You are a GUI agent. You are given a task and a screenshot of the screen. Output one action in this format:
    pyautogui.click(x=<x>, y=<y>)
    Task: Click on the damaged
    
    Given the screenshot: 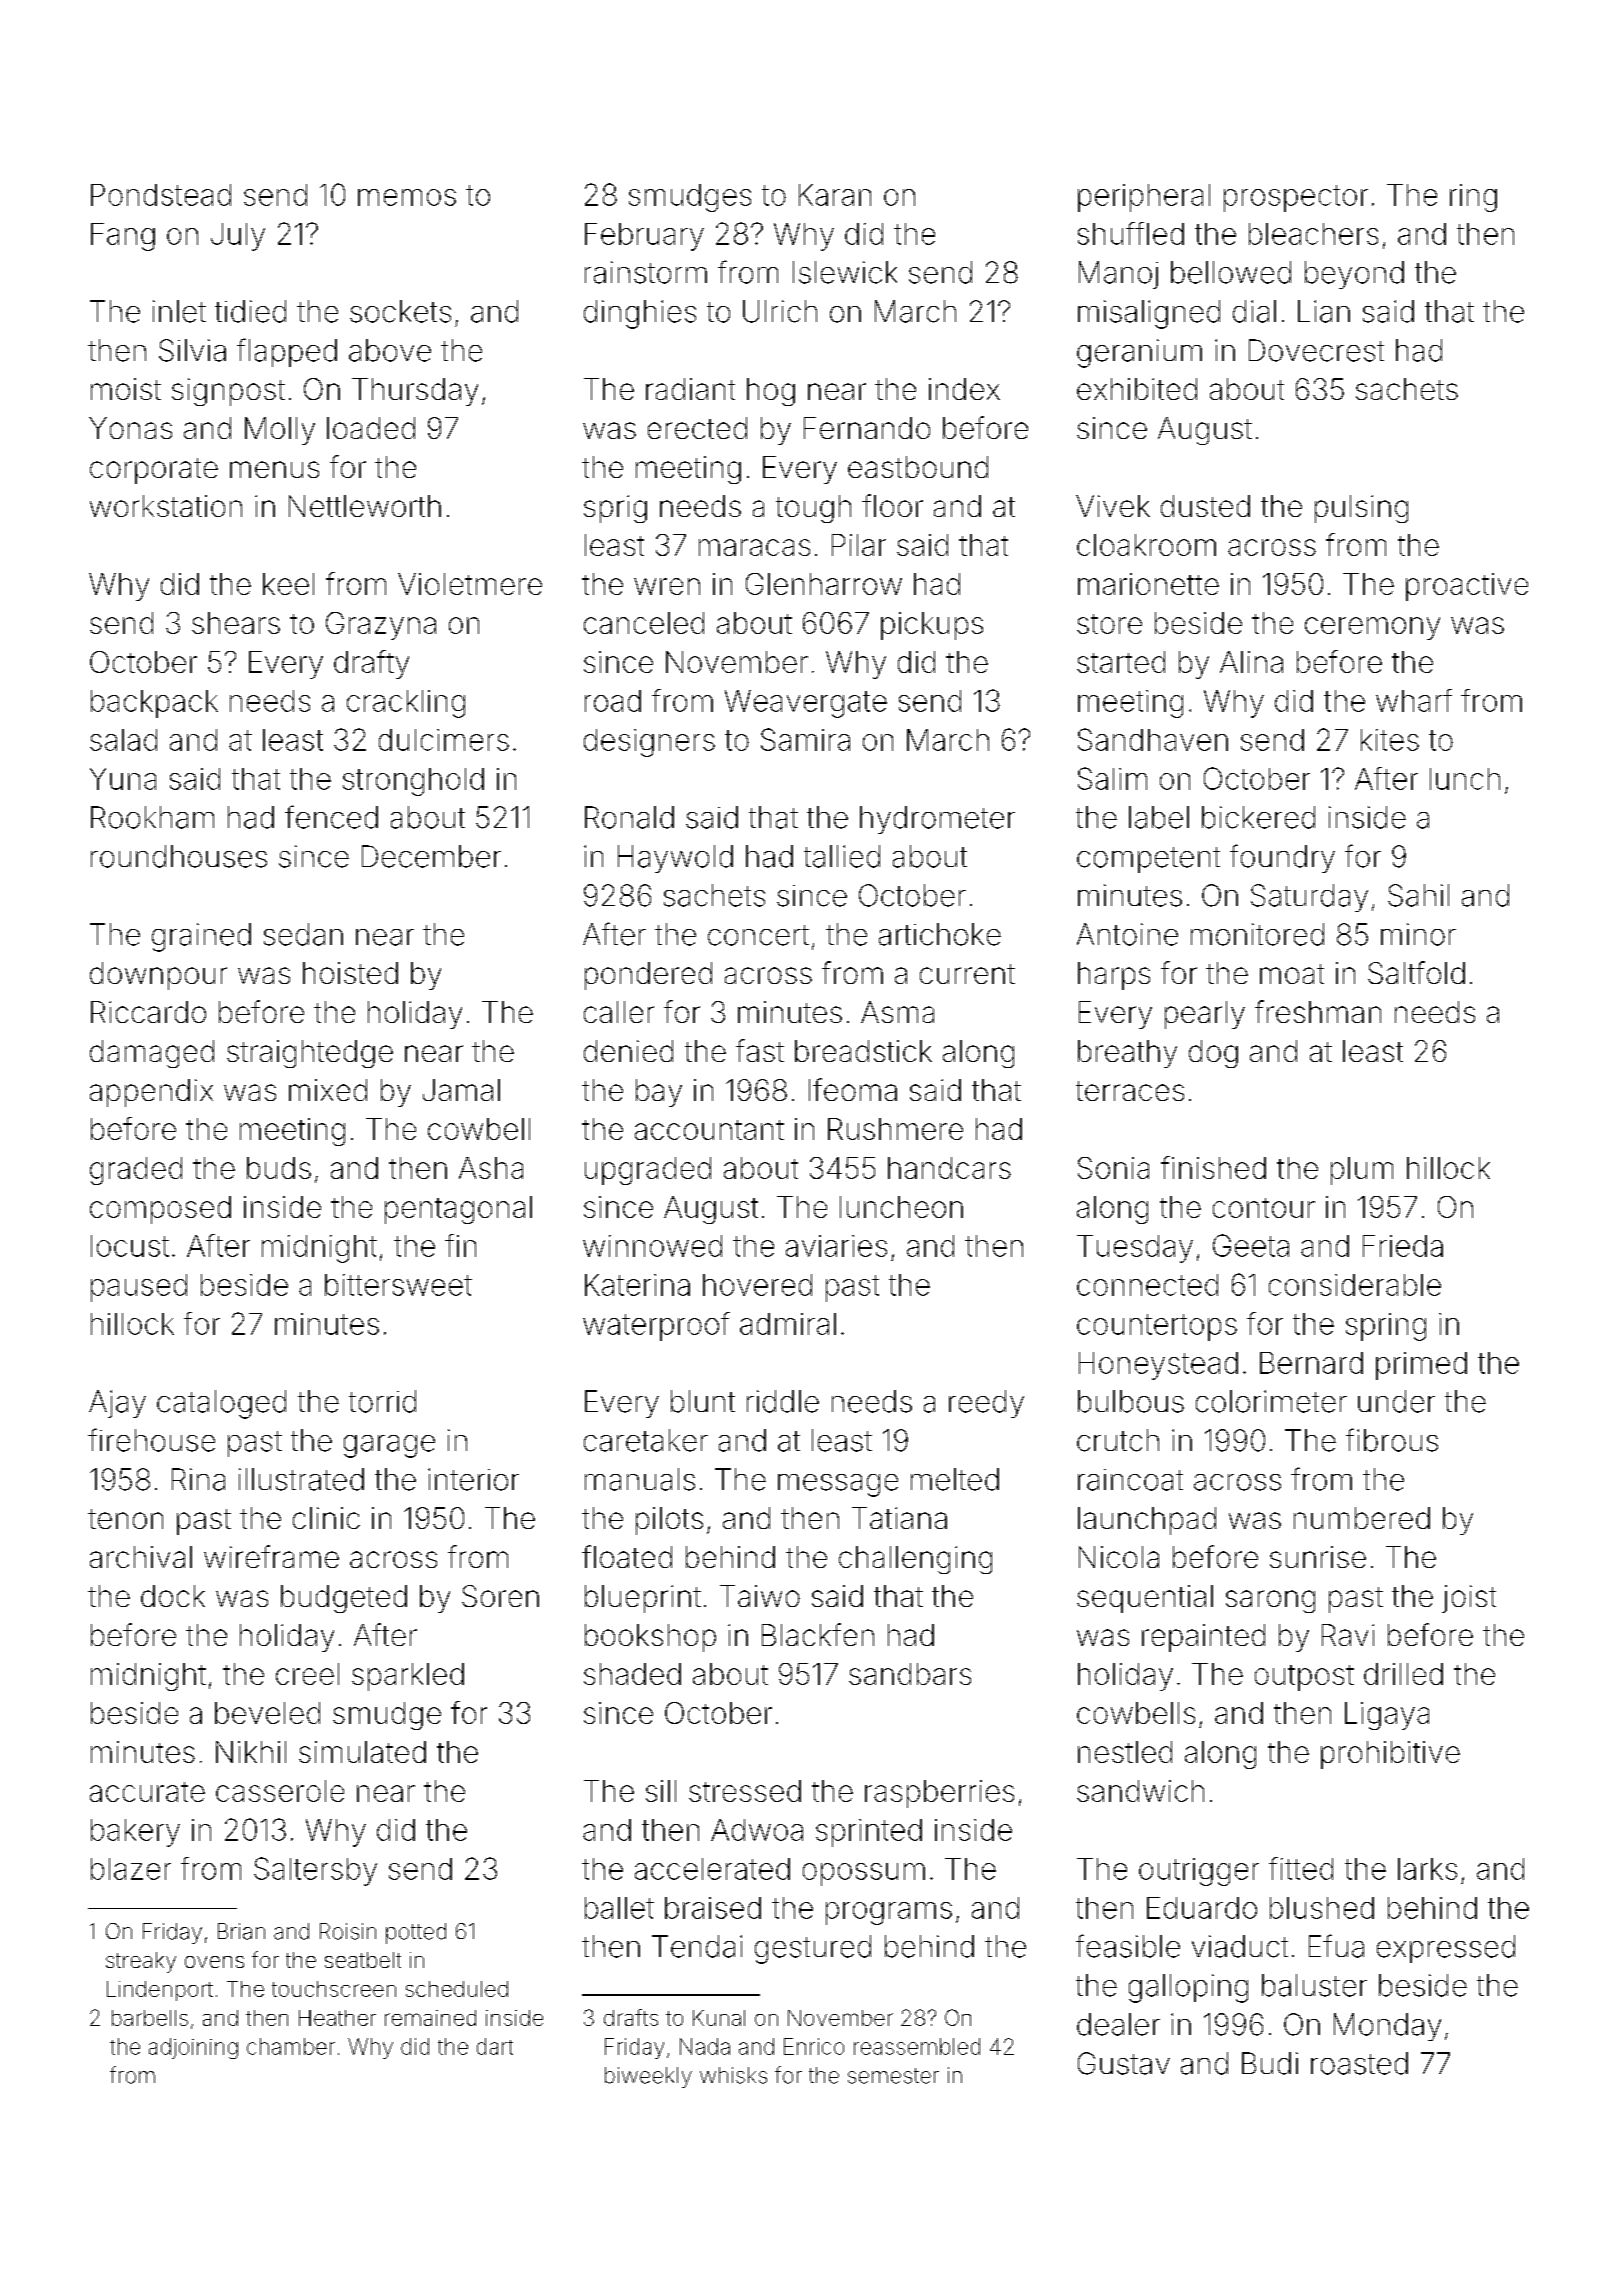 What is the action you would take?
    pyautogui.click(x=152, y=1054)
